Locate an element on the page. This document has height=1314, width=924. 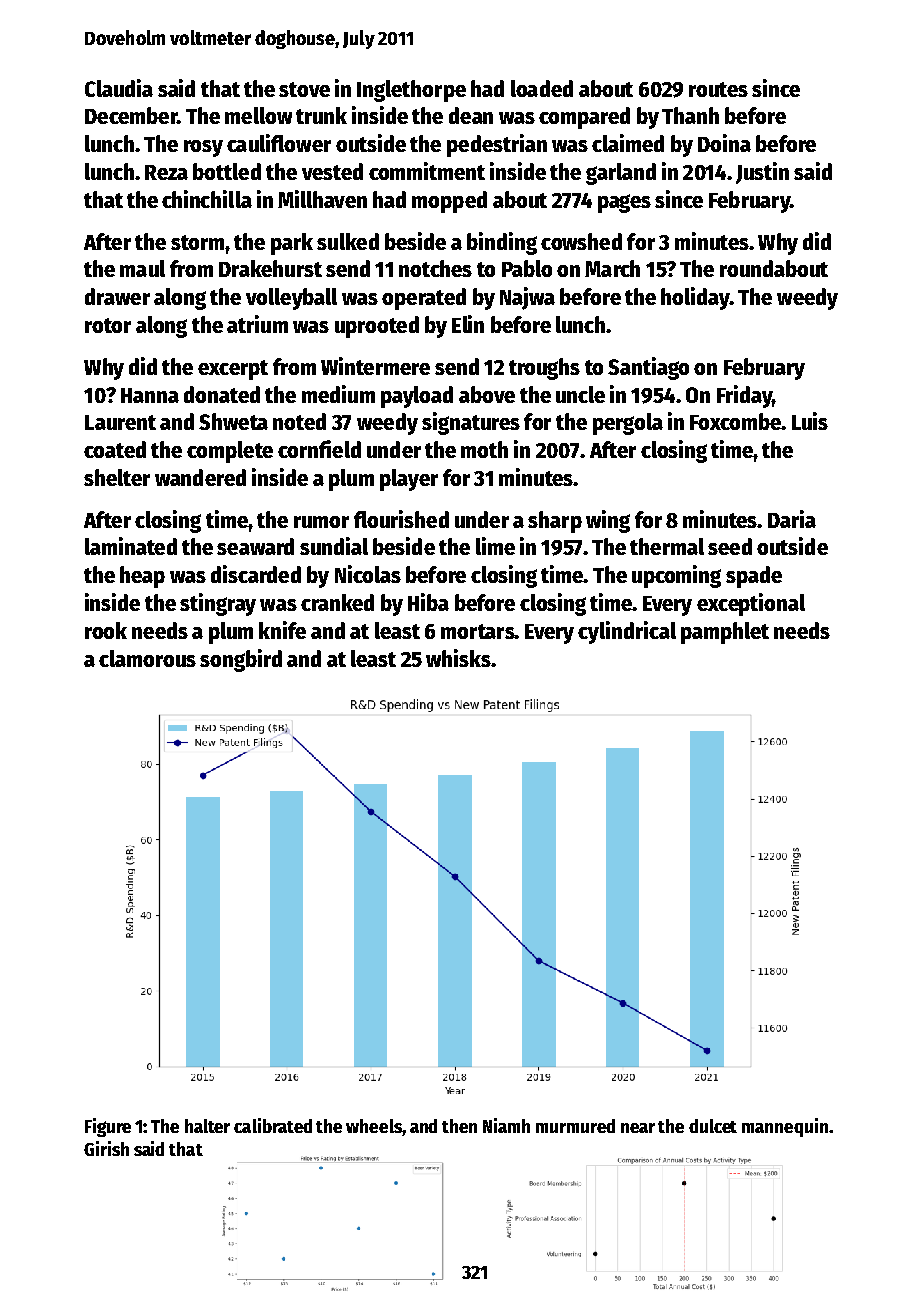
Claudia is located at coordinates (119, 88).
